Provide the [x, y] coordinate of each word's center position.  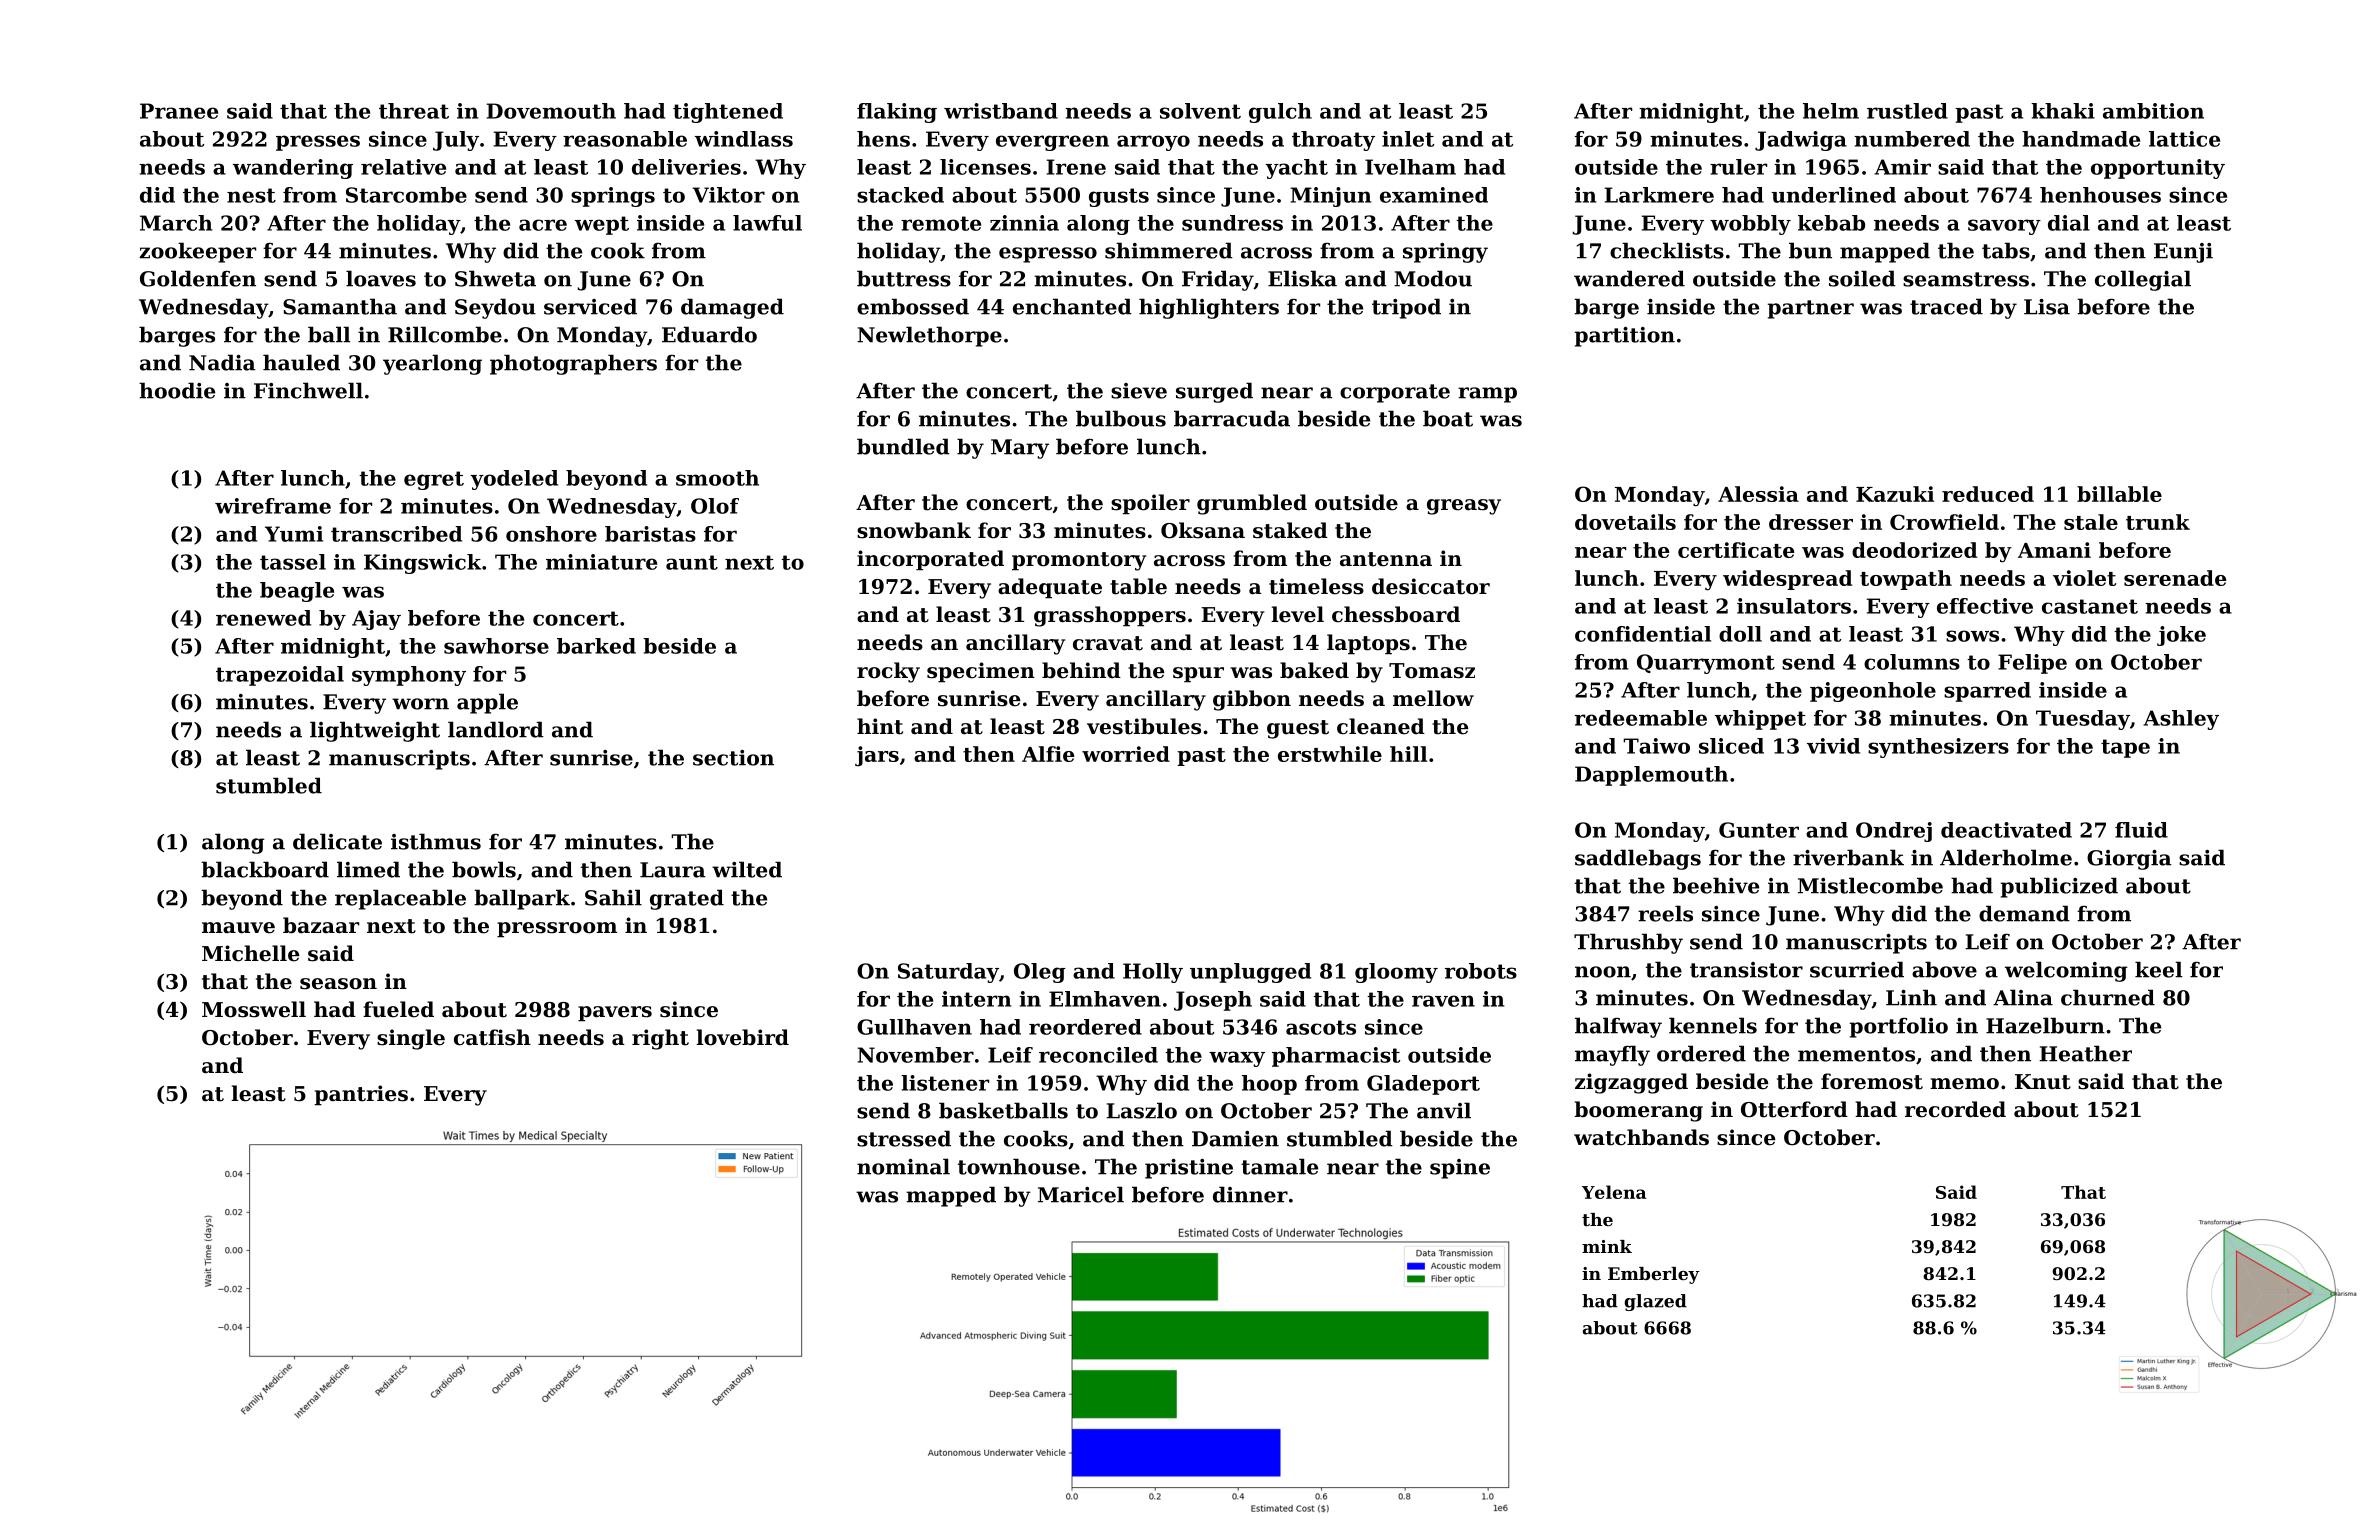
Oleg [1040, 973]
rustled [1907, 111]
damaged [732, 308]
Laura [673, 870]
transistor [1746, 970]
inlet [1408, 139]
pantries [361, 1095]
